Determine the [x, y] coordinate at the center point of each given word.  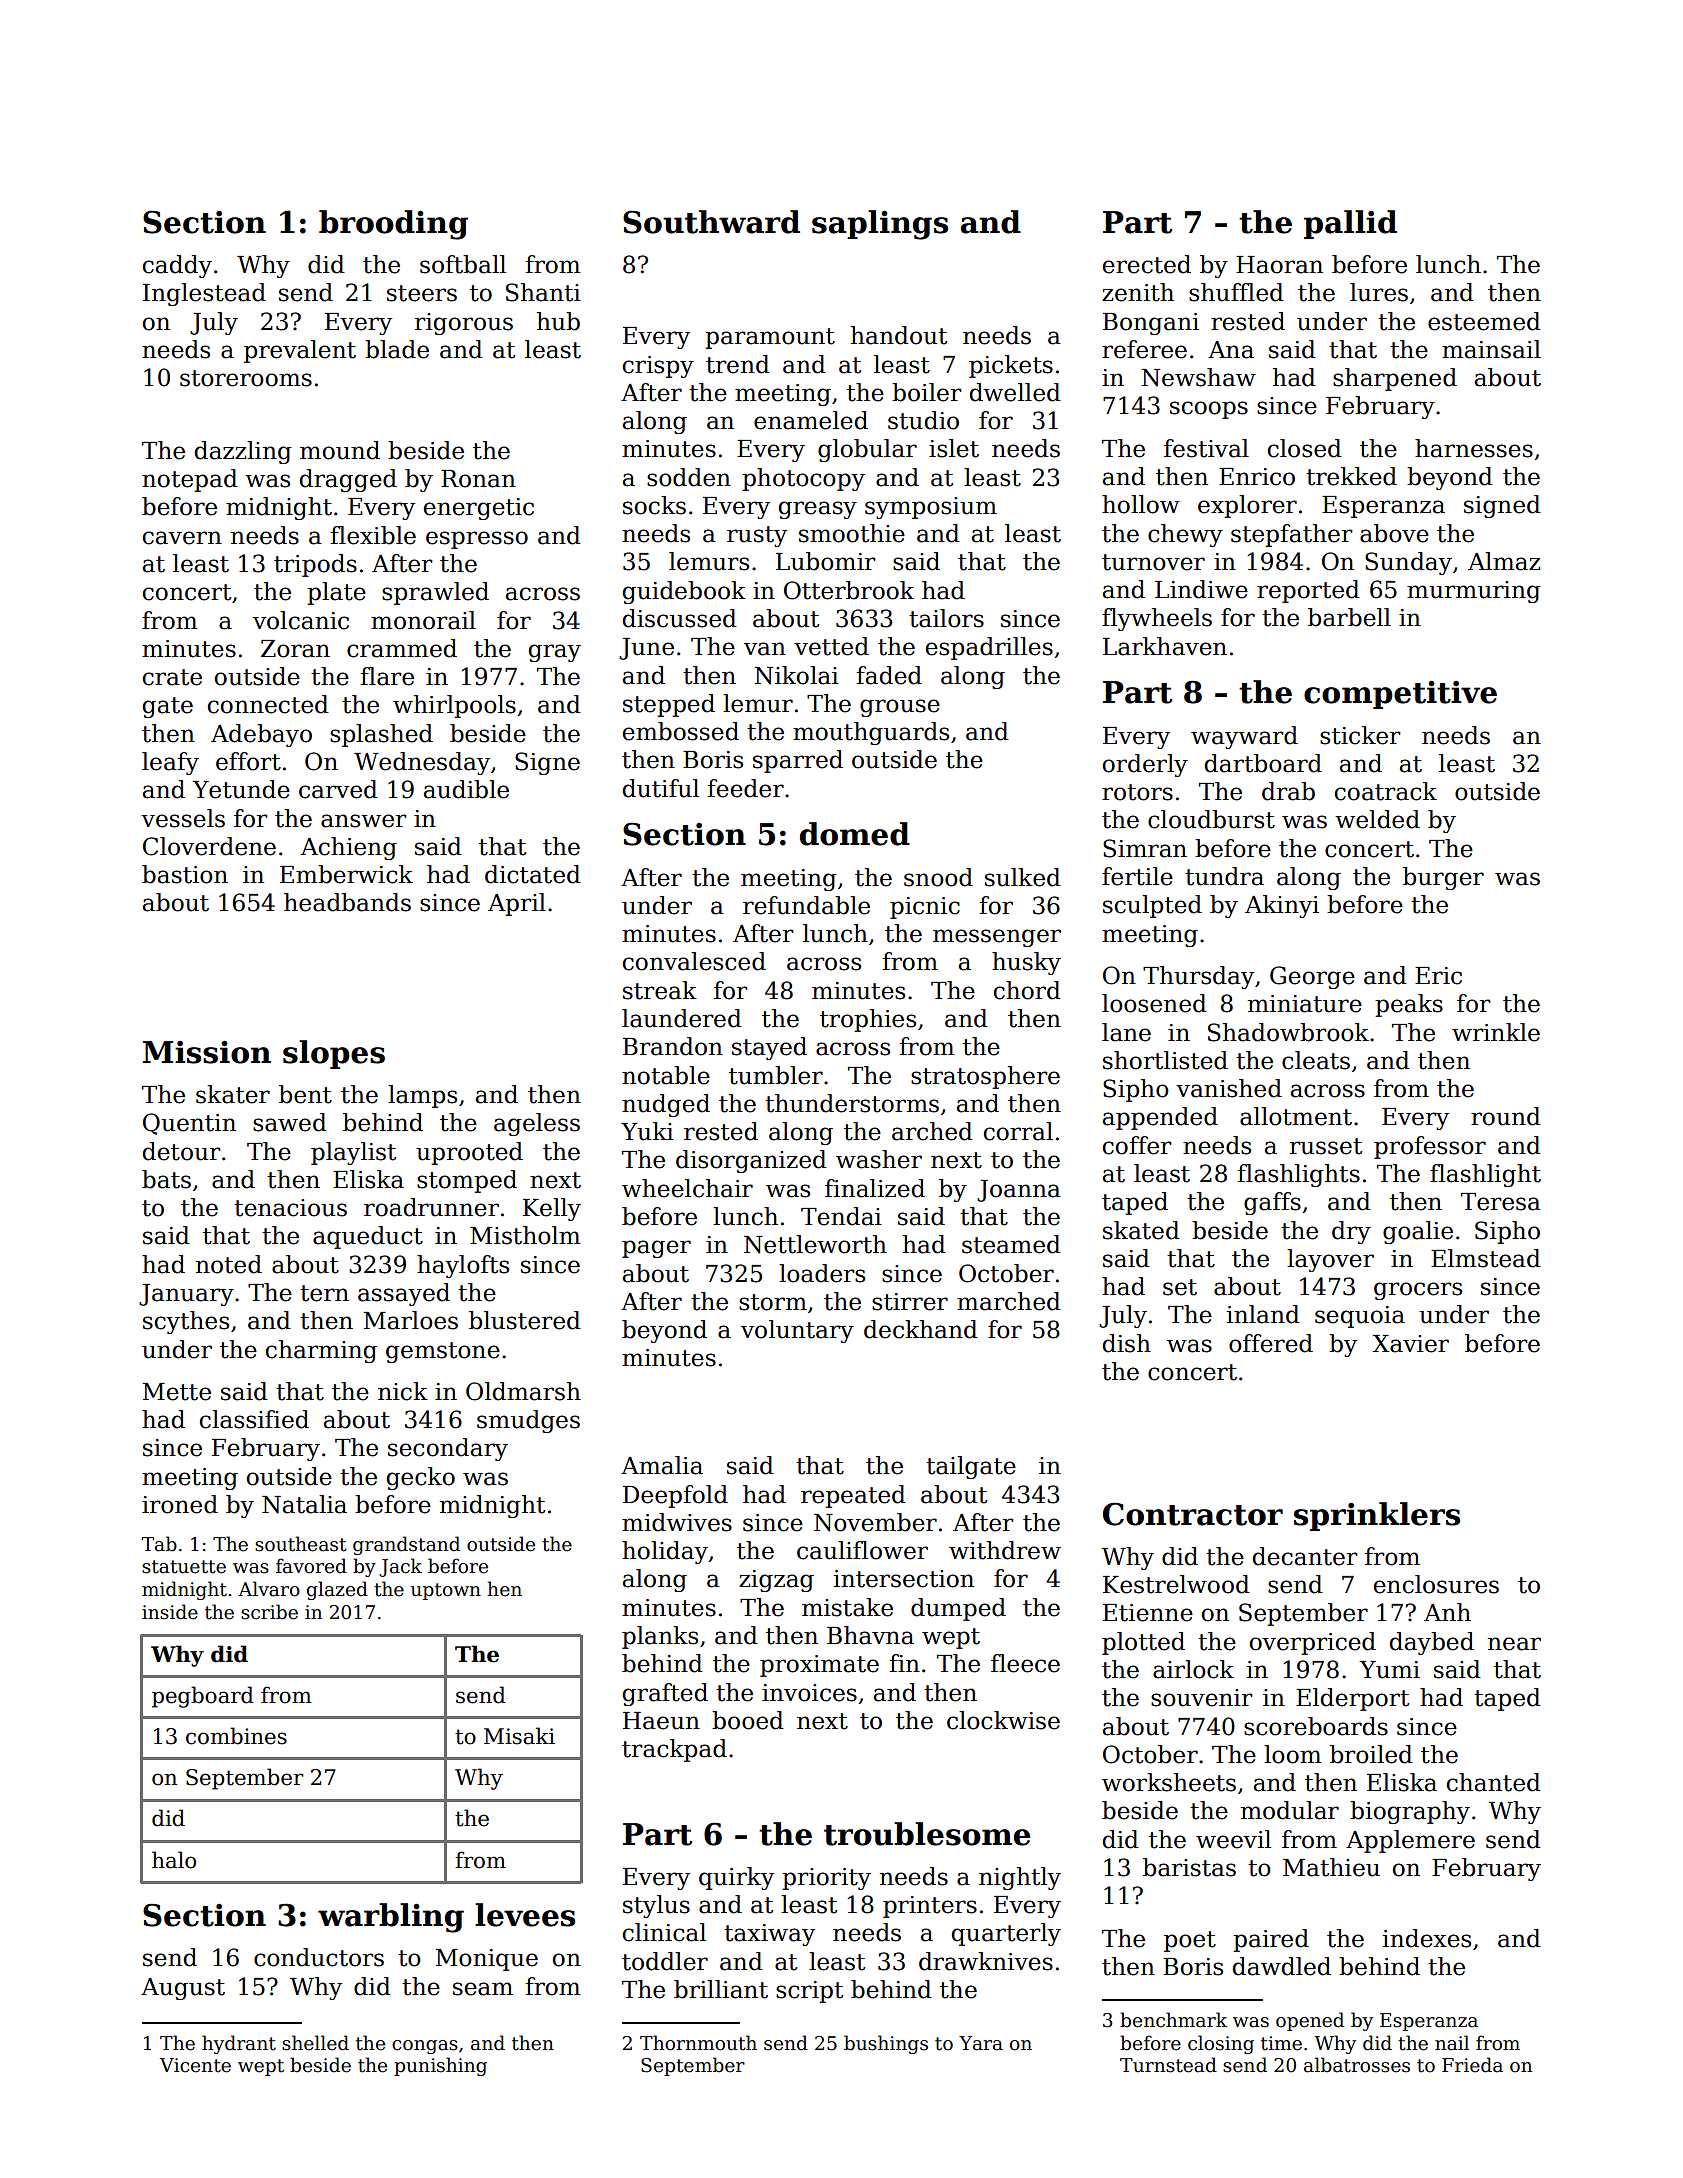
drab [1288, 791]
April [517, 904]
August [183, 1989]
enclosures [1436, 1584]
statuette [184, 1567]
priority [826, 1879]
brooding [393, 225]
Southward [711, 222]
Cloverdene [209, 846]
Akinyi [1282, 906]
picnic [925, 908]
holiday [665, 1552]
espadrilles [989, 648]
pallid [1350, 224]
